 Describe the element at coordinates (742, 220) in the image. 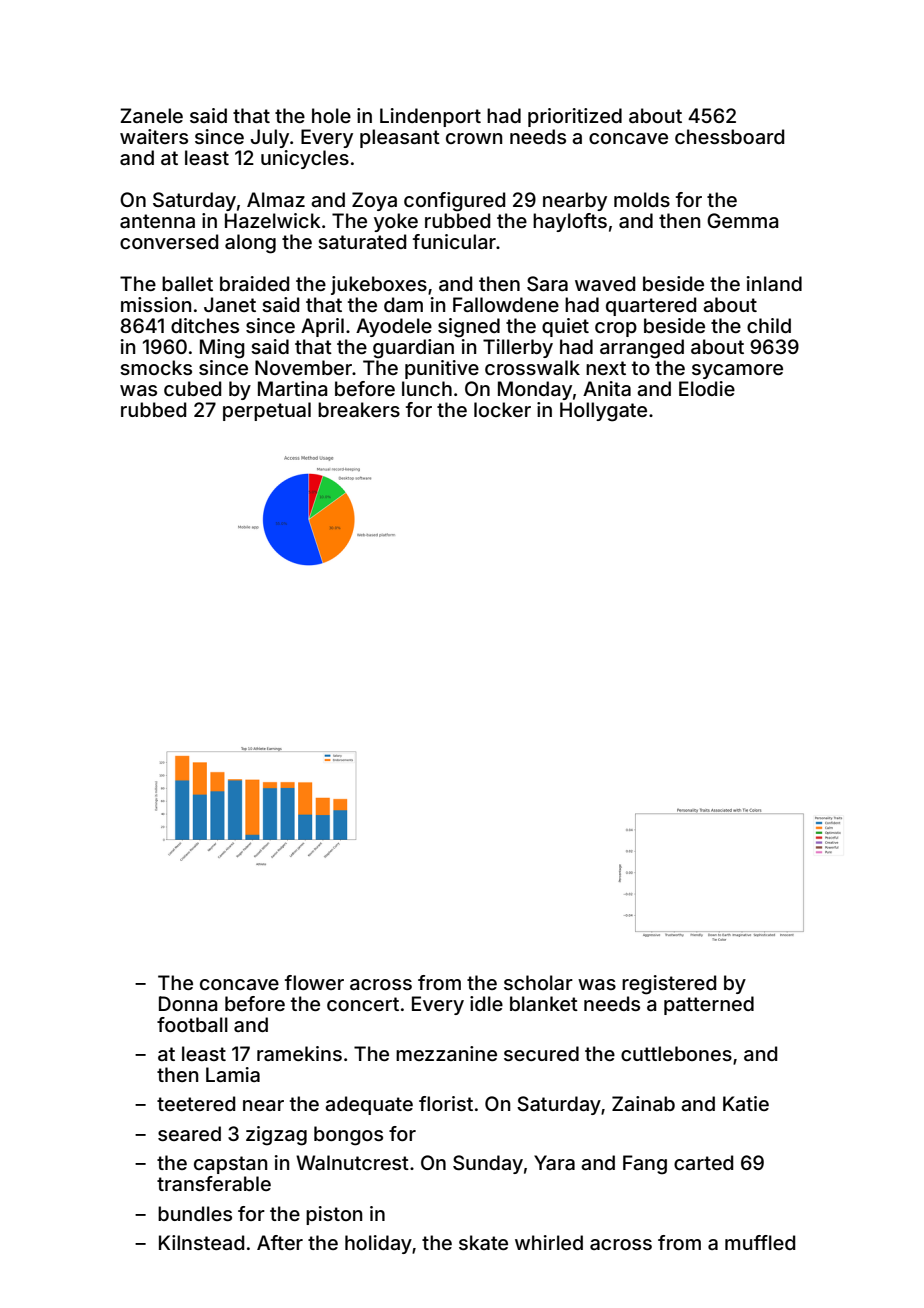

I see `Gemma` at that location.
